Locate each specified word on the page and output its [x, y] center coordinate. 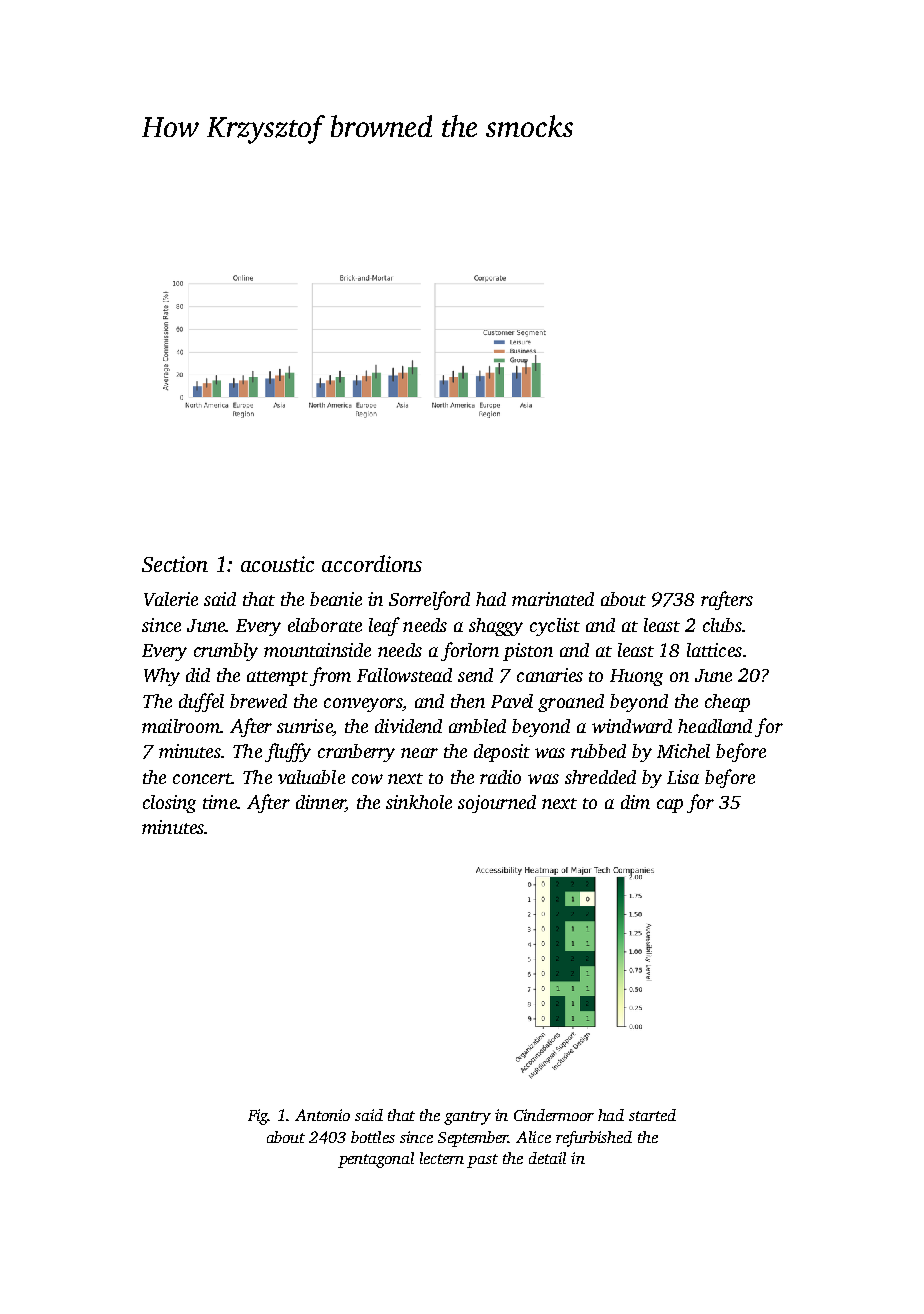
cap [670, 806]
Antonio [322, 1115]
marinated [553, 599]
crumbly [226, 652]
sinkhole [419, 802]
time [220, 802]
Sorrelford [429, 600]
